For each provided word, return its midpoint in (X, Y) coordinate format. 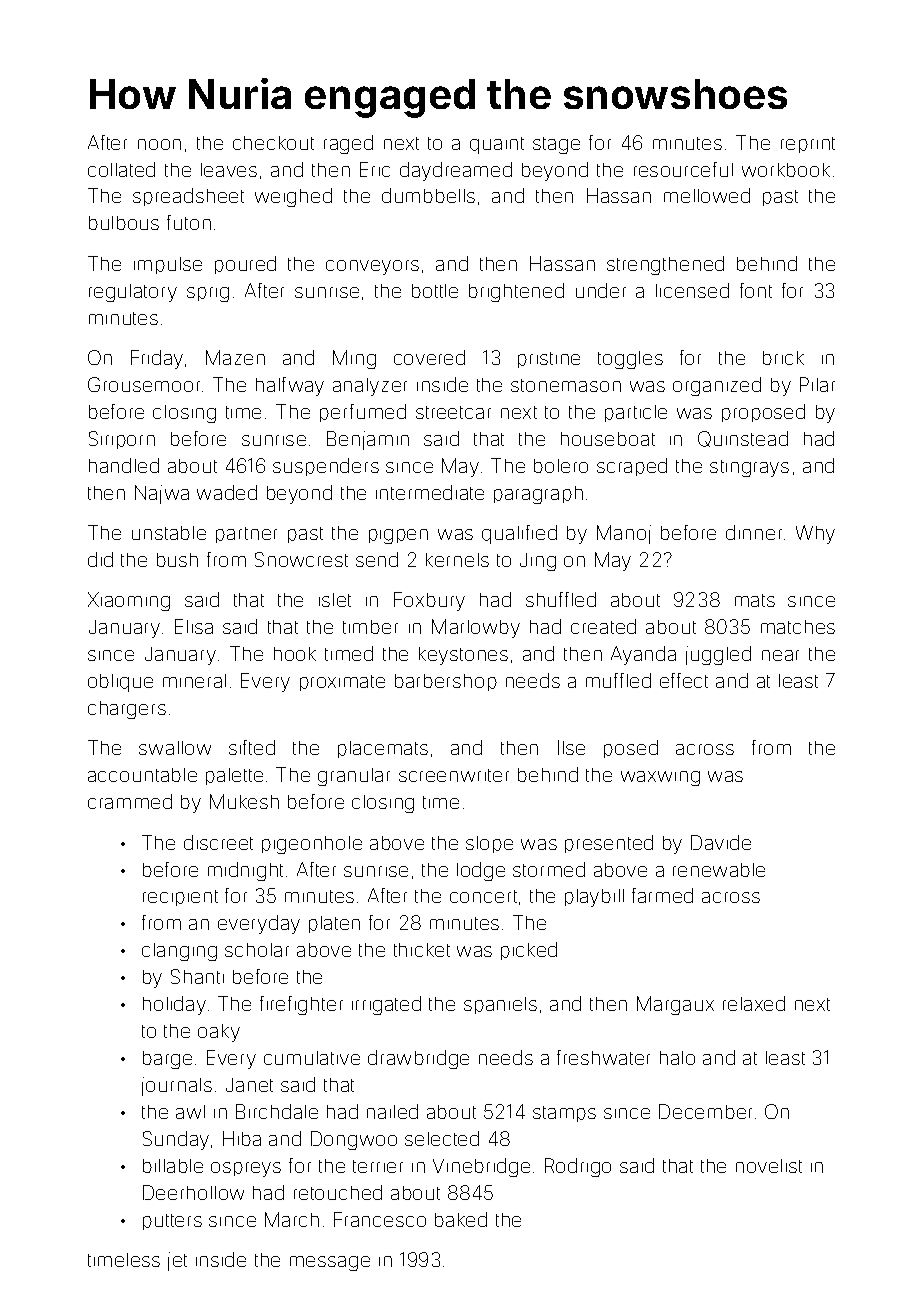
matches (798, 627)
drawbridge (418, 1059)
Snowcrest (301, 559)
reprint (808, 145)
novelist (769, 1166)
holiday (174, 1005)
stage (556, 145)
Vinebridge (481, 1167)
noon (159, 144)
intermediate (430, 492)
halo (677, 1058)
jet (177, 1261)
